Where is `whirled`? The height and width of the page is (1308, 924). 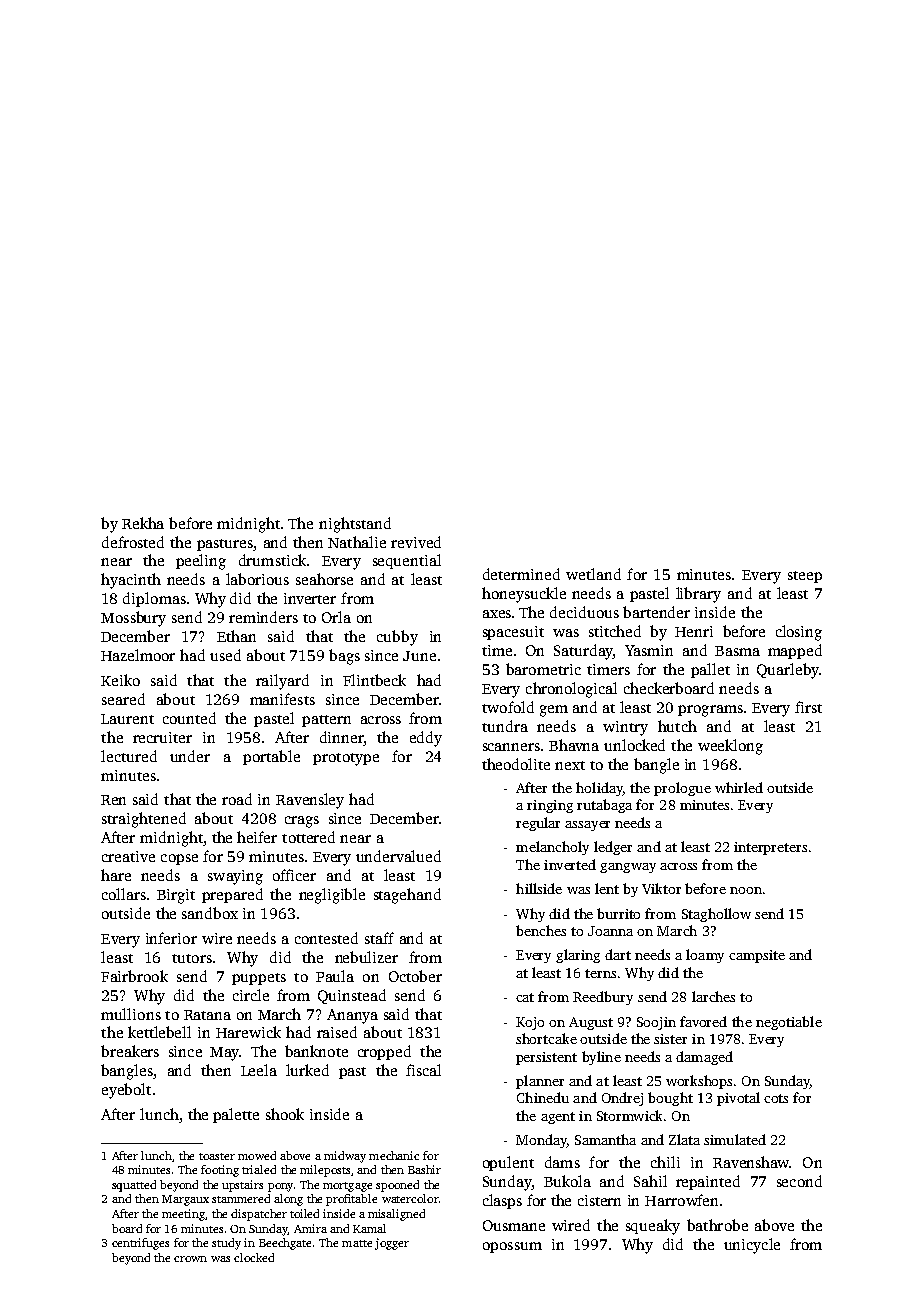 whirled is located at coordinates (739, 787).
